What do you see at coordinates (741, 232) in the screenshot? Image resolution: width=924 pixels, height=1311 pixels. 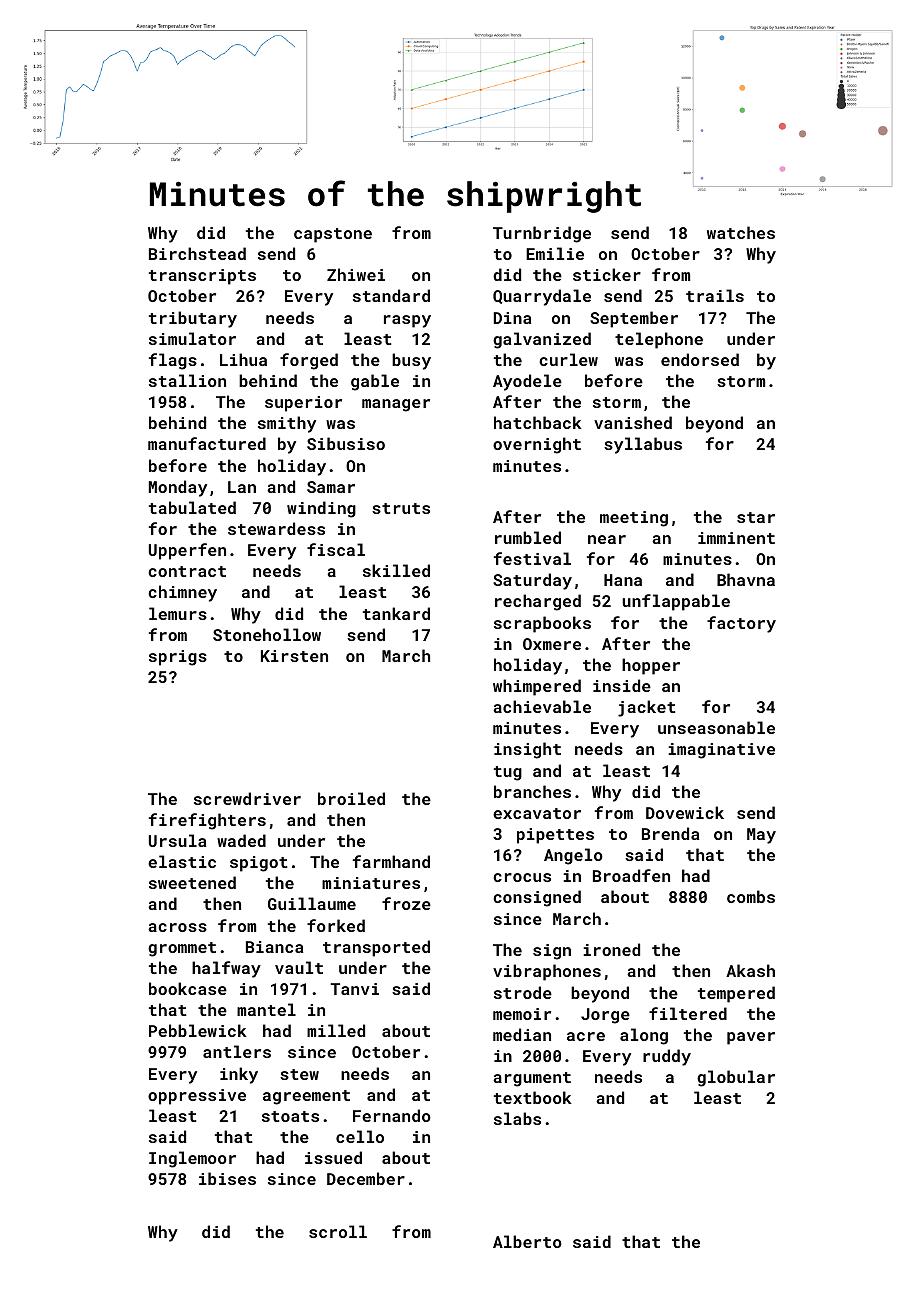 I see `watches` at bounding box center [741, 232].
